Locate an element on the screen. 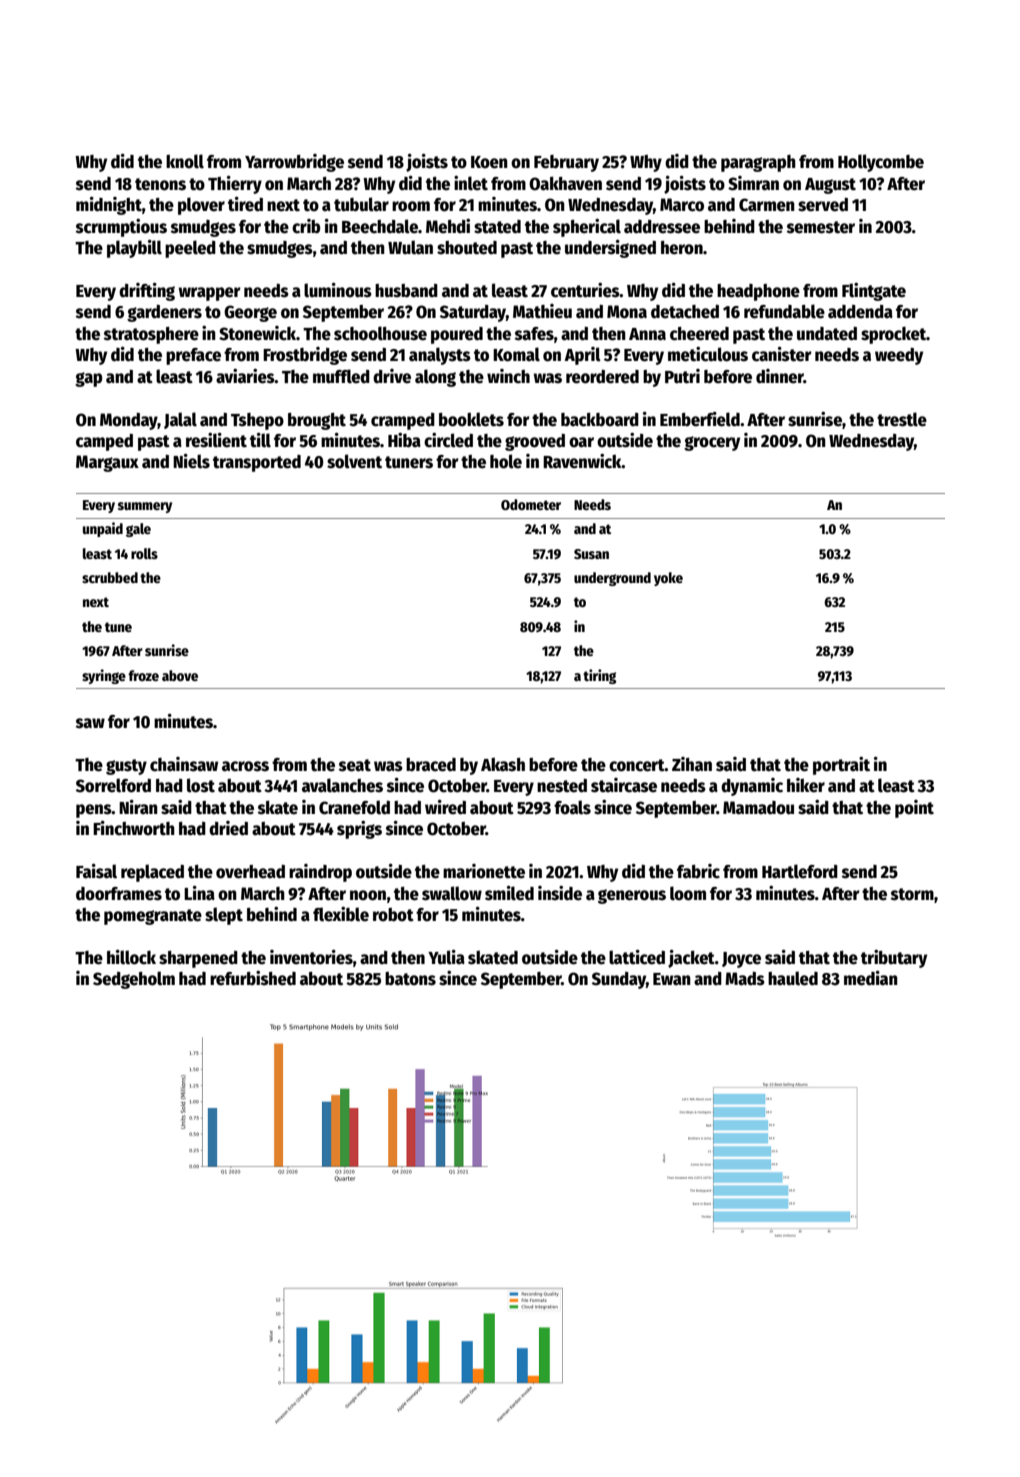 The image size is (1020, 1477). avalanches is located at coordinates (342, 785).
